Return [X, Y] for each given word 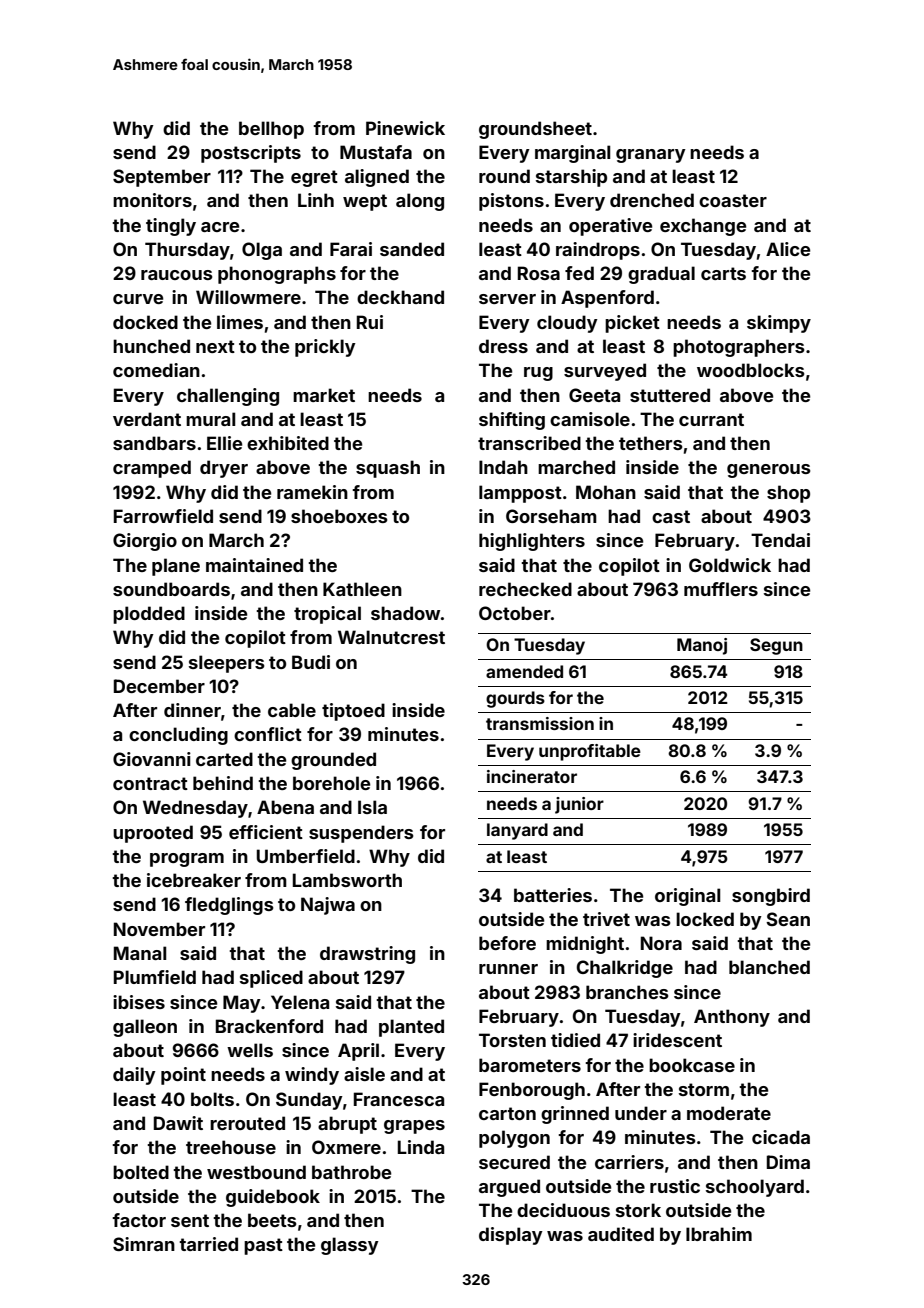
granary [651, 156]
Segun [776, 646]
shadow [405, 613]
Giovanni [152, 759]
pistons [511, 202]
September [162, 178]
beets [272, 1220]
